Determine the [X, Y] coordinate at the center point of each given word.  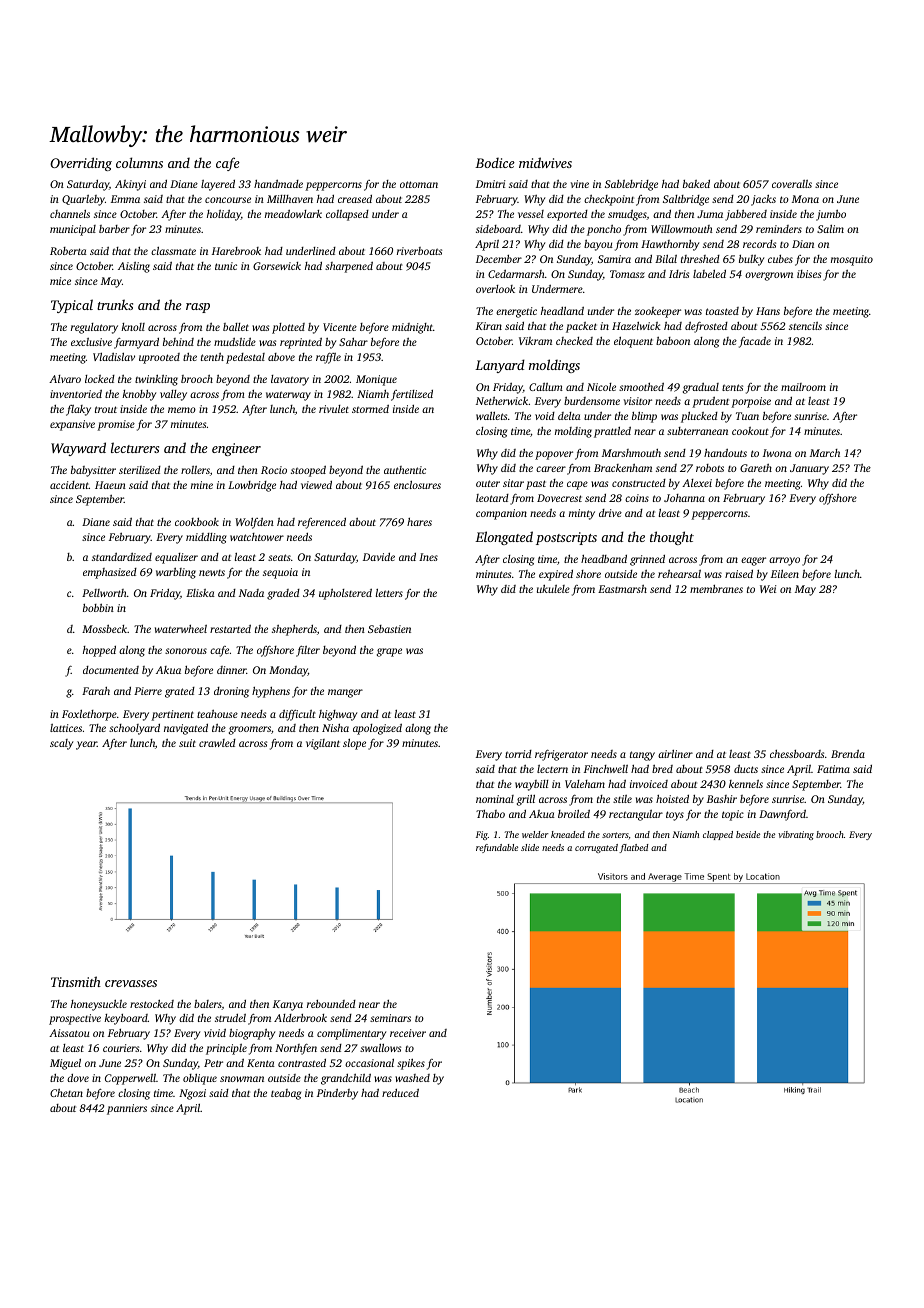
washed [412, 1078]
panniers [127, 1109]
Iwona [777, 453]
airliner [675, 754]
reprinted [301, 343]
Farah [96, 691]
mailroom [803, 387]
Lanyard [500, 366]
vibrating [796, 835]
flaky [78, 410]
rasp [198, 308]
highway [338, 715]
